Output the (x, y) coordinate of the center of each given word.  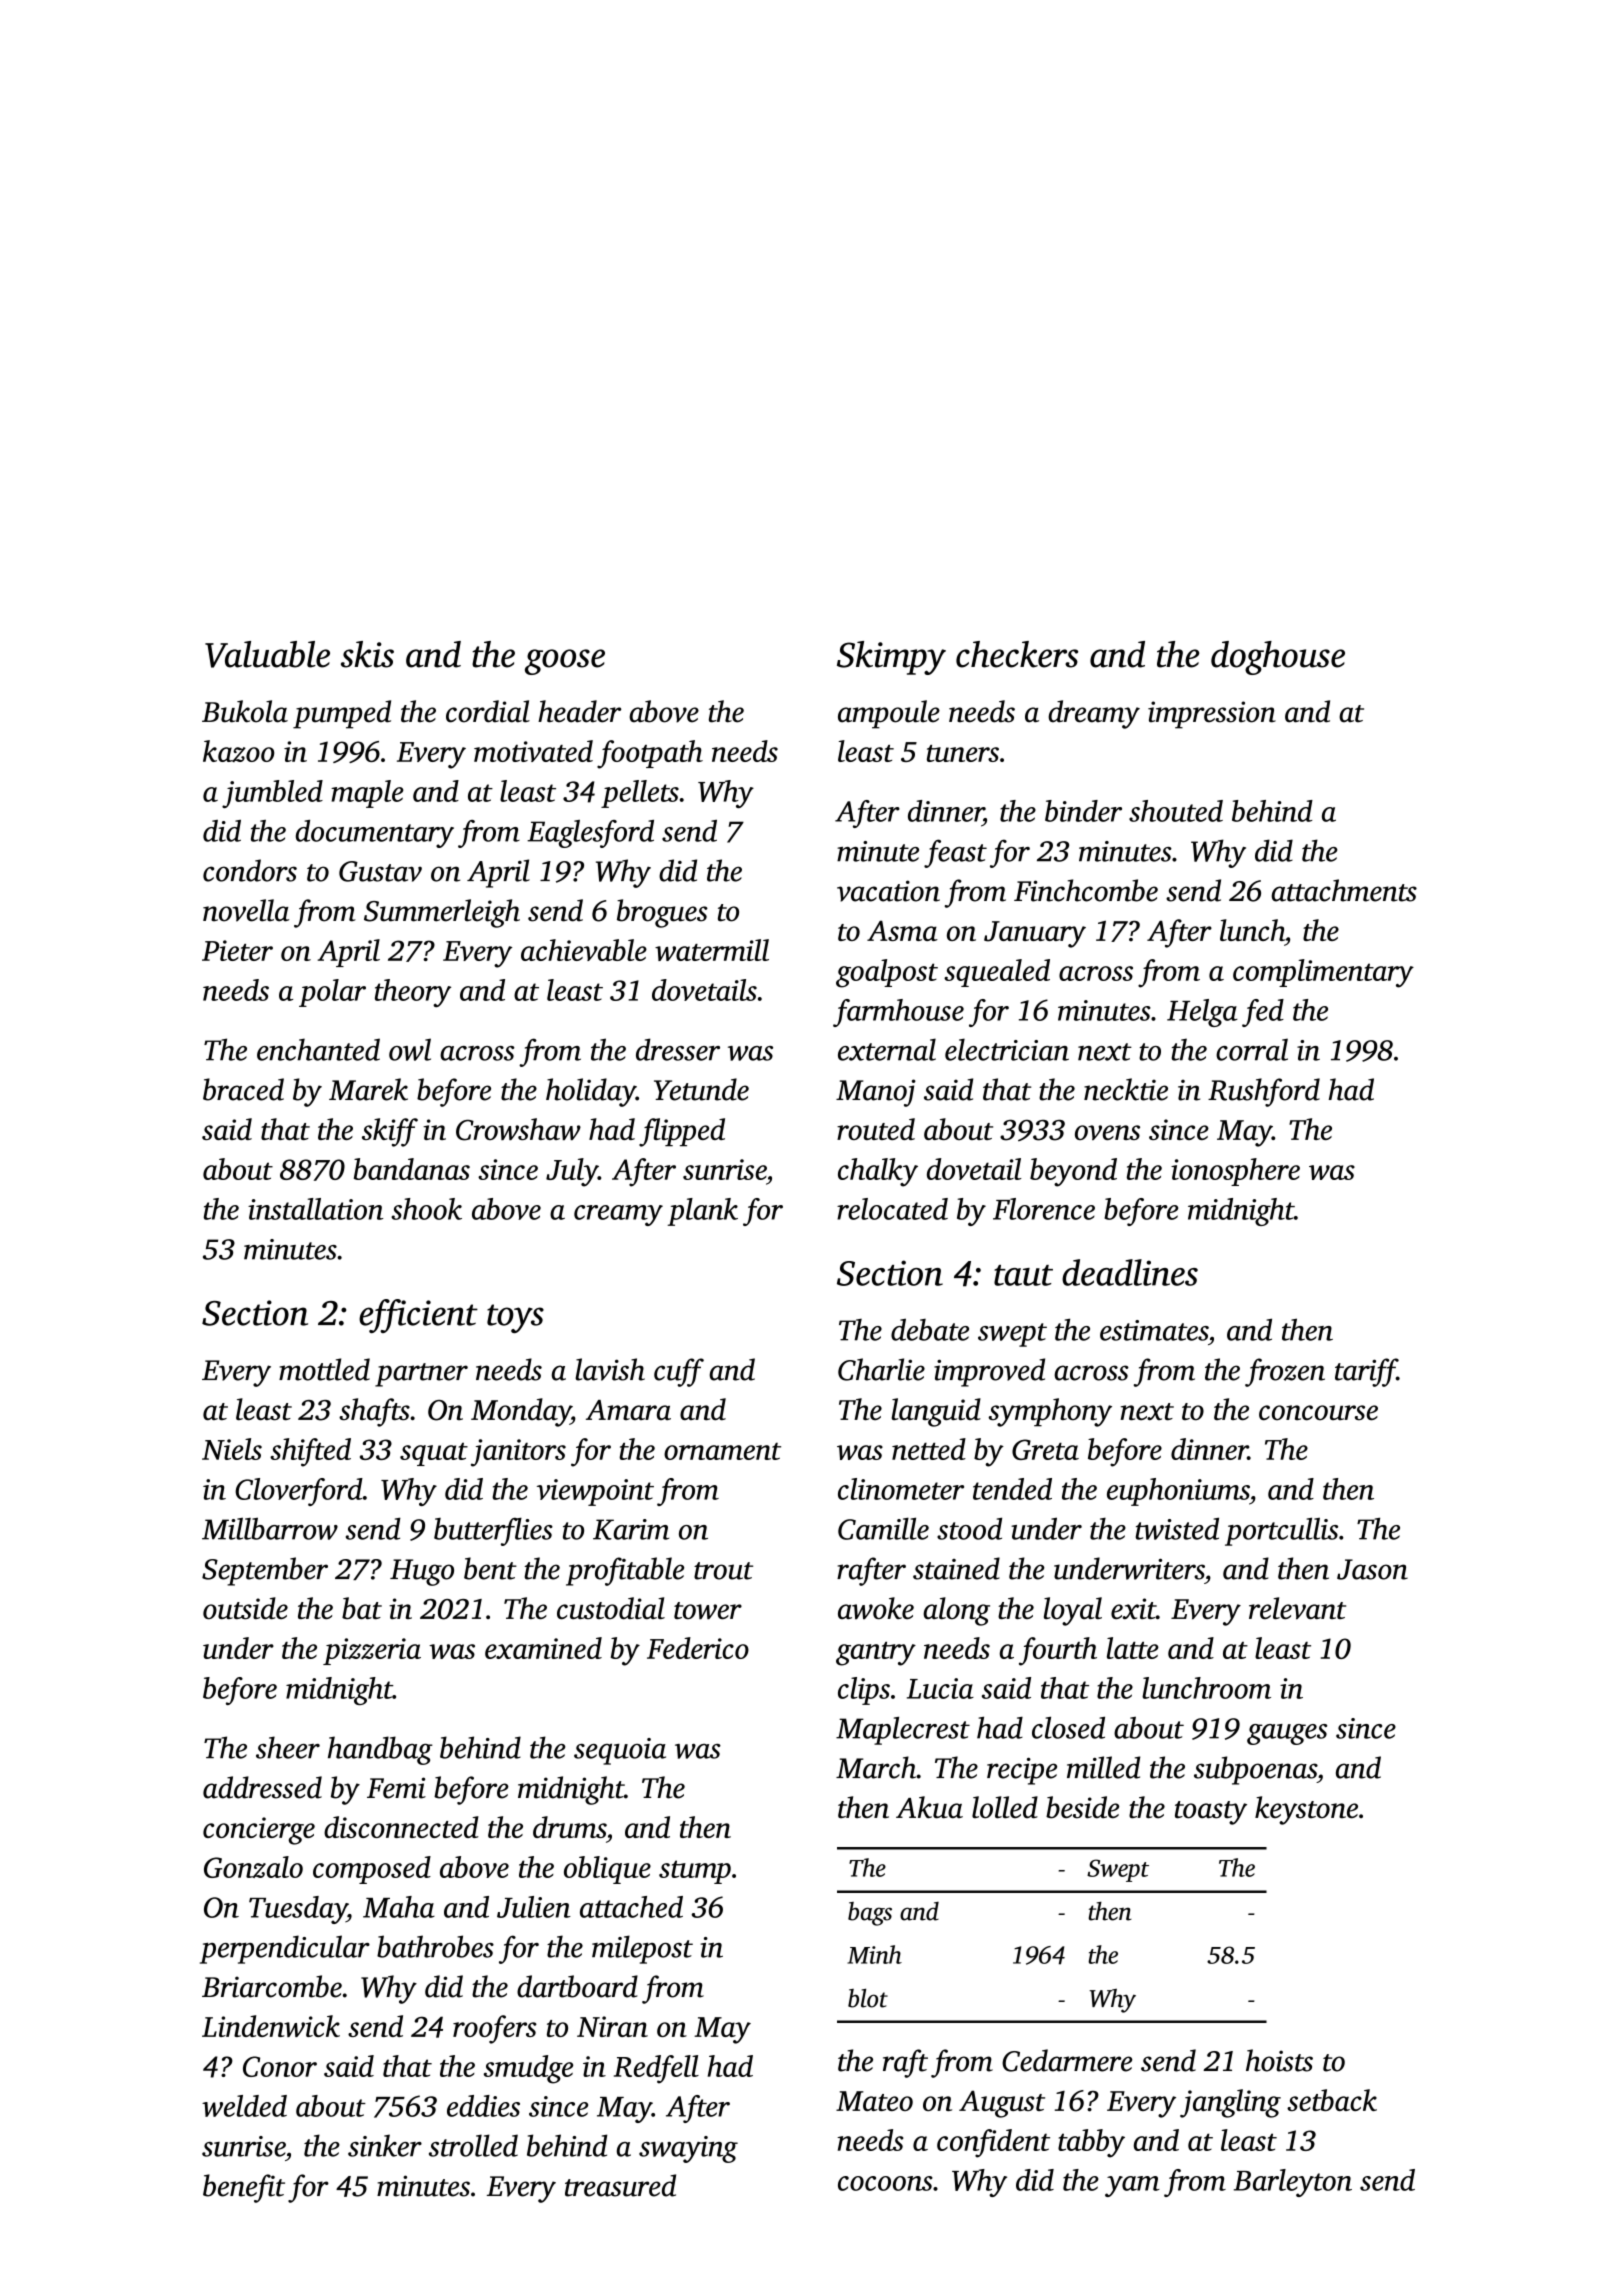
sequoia (620, 1751)
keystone (1306, 1810)
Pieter (237, 950)
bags (870, 1914)
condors (250, 870)
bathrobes (435, 1946)
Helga (1202, 1013)
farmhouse (898, 1013)
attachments (1344, 890)
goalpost (887, 973)
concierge (259, 1831)
